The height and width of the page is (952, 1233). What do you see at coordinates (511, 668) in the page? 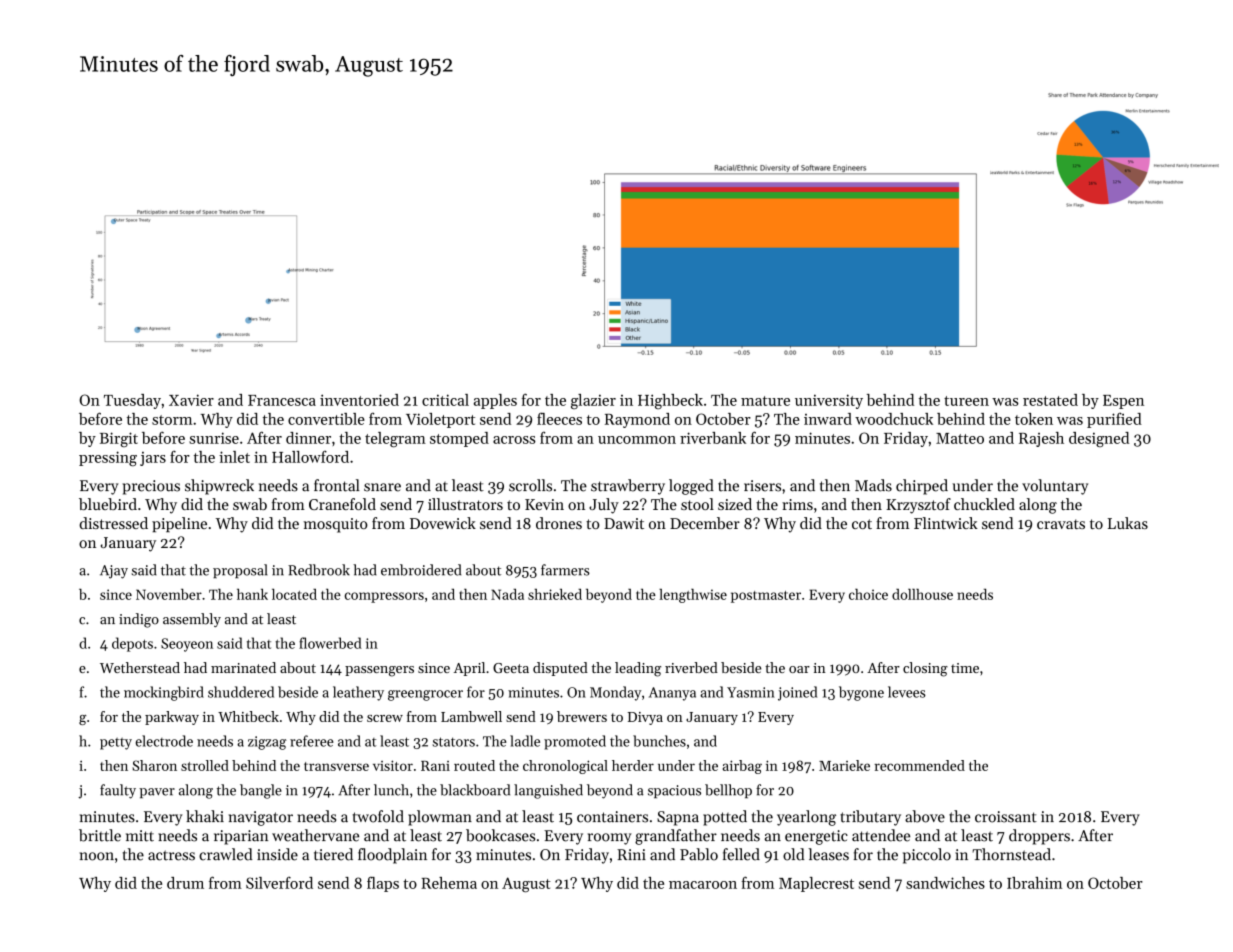
I see `Geeta` at bounding box center [511, 668].
